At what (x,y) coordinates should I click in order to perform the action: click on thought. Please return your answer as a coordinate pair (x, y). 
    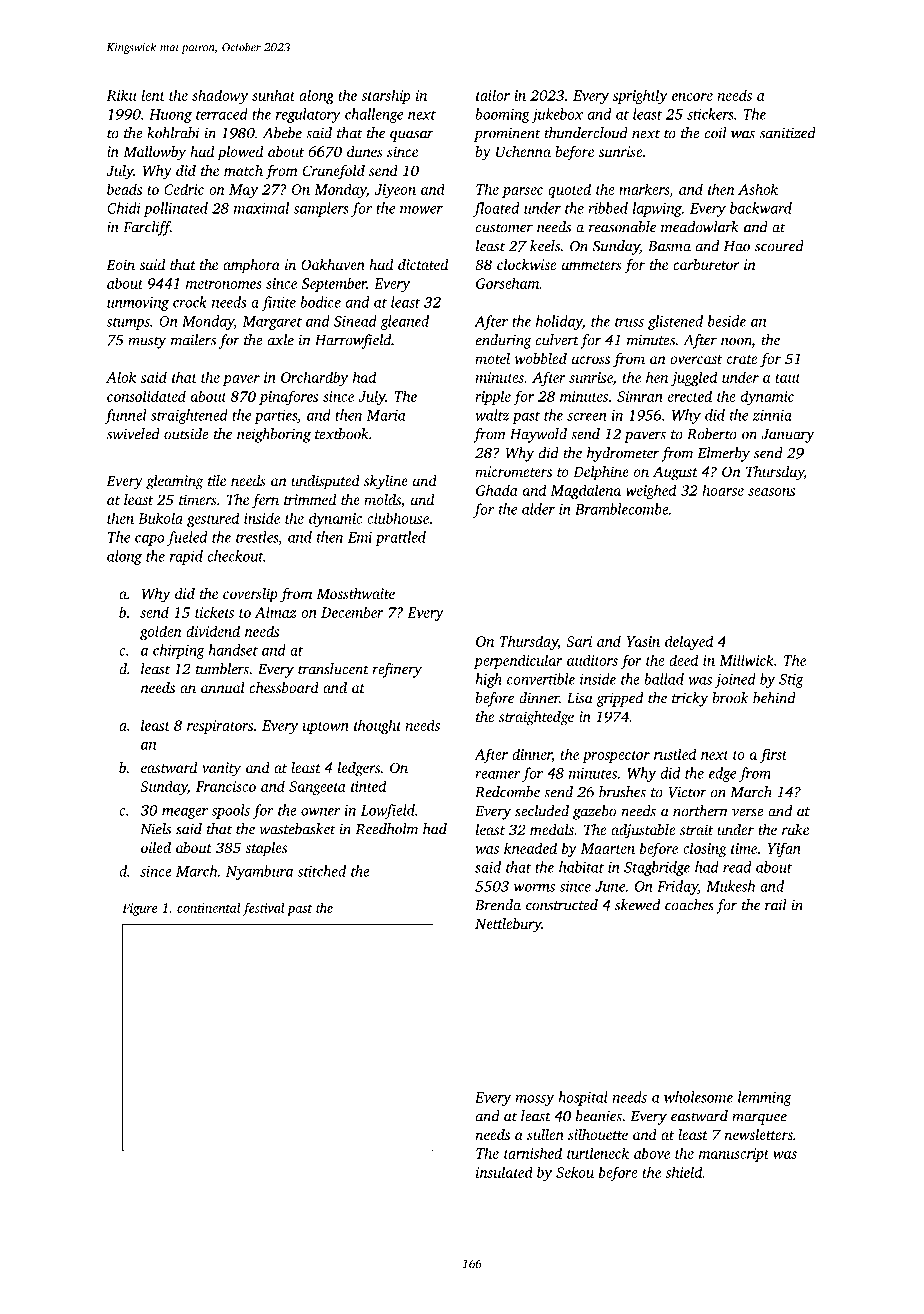
    Looking at the image, I should click on (377, 726).
